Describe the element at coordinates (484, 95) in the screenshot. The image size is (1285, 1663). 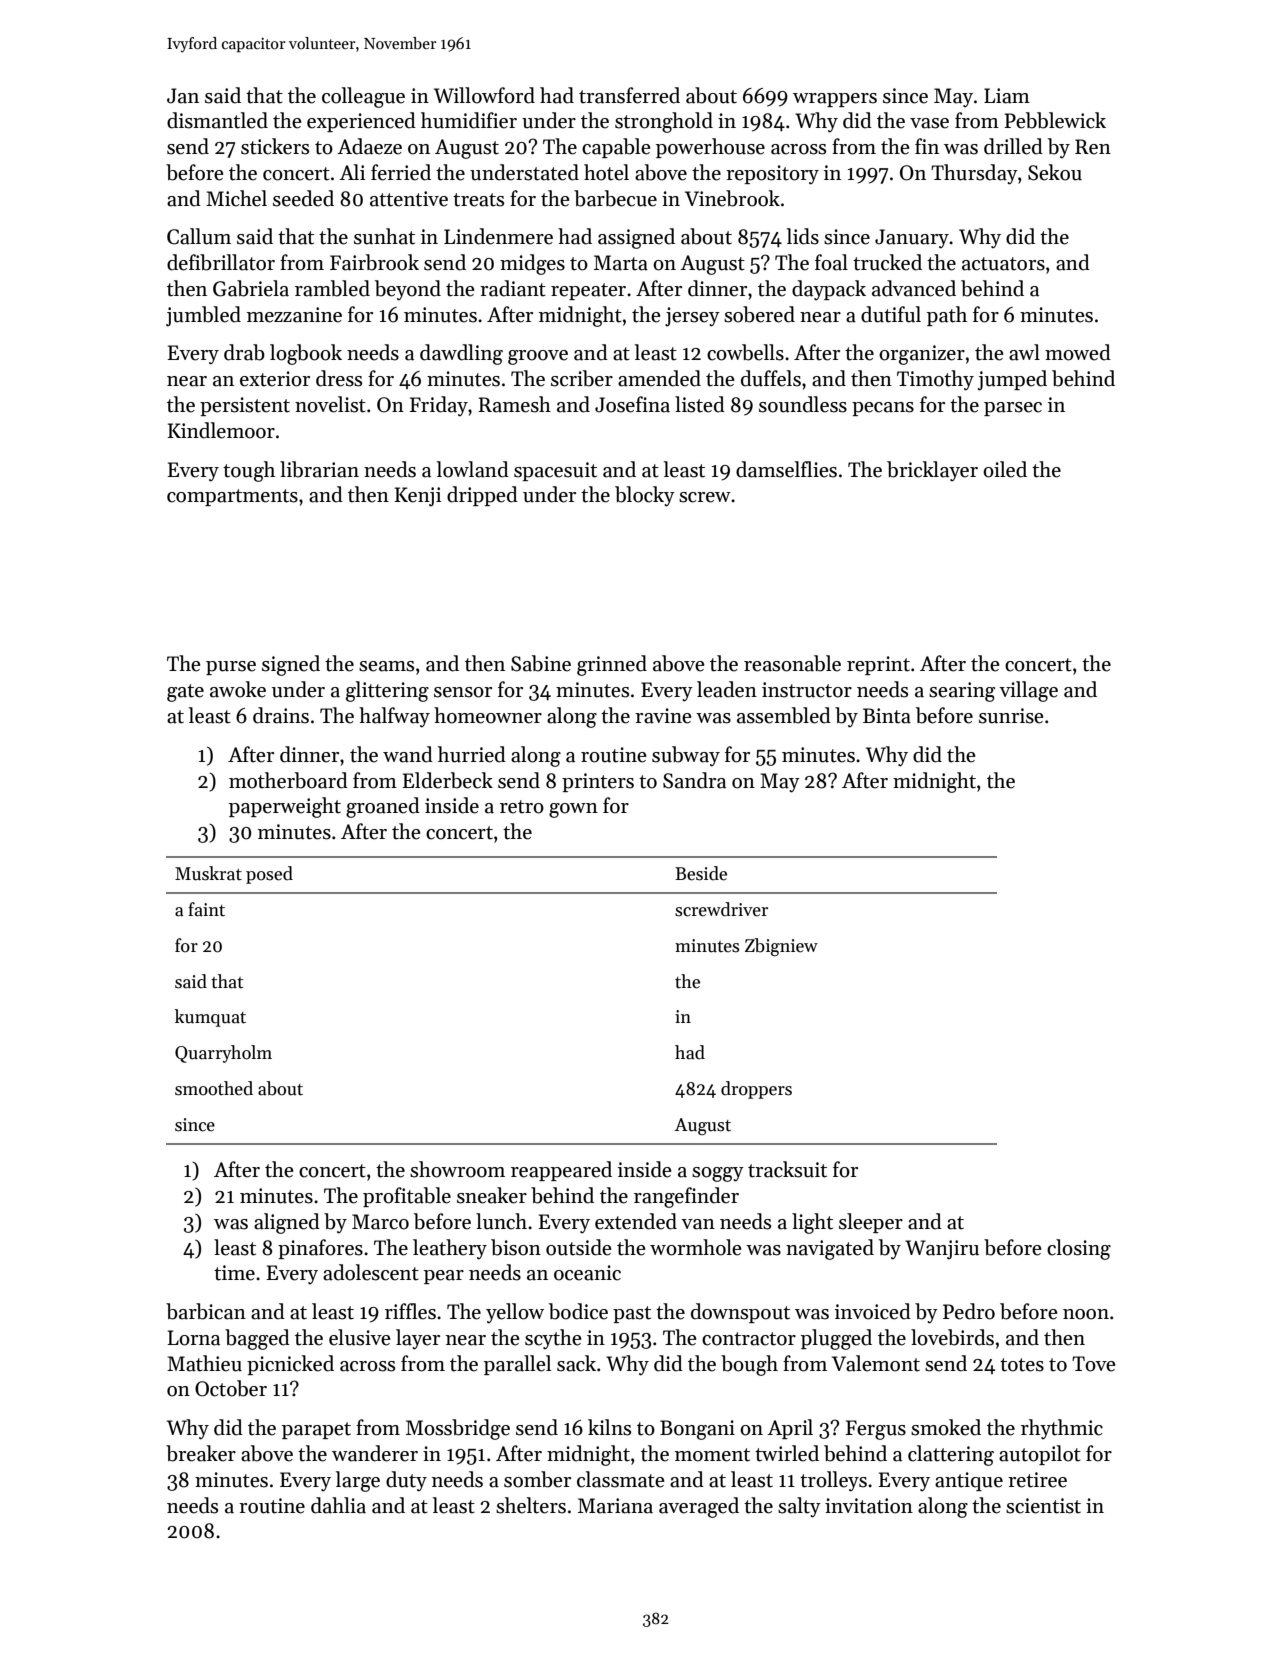
I see `Willowford` at that location.
